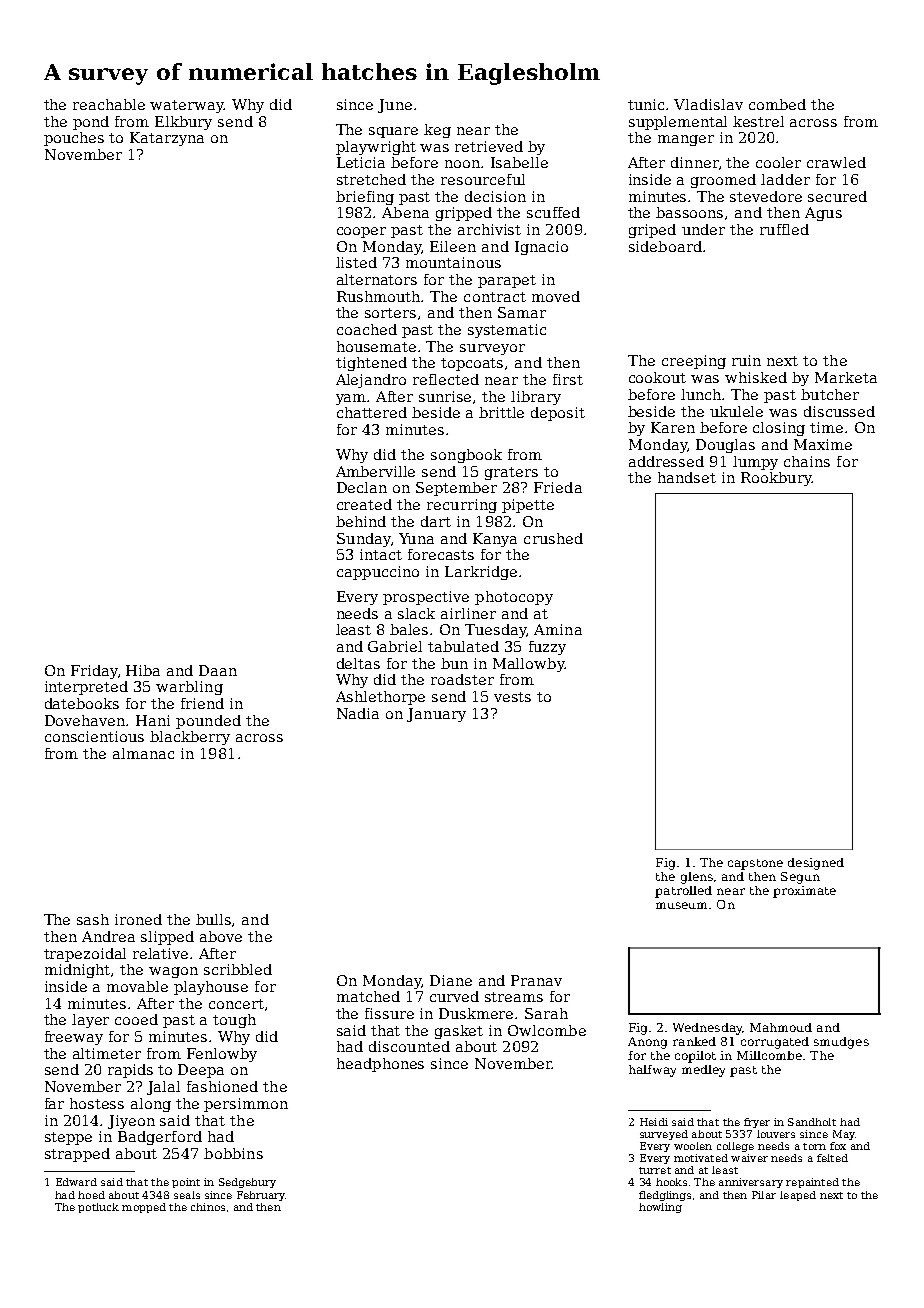  I want to click on Samar, so click(522, 312).
